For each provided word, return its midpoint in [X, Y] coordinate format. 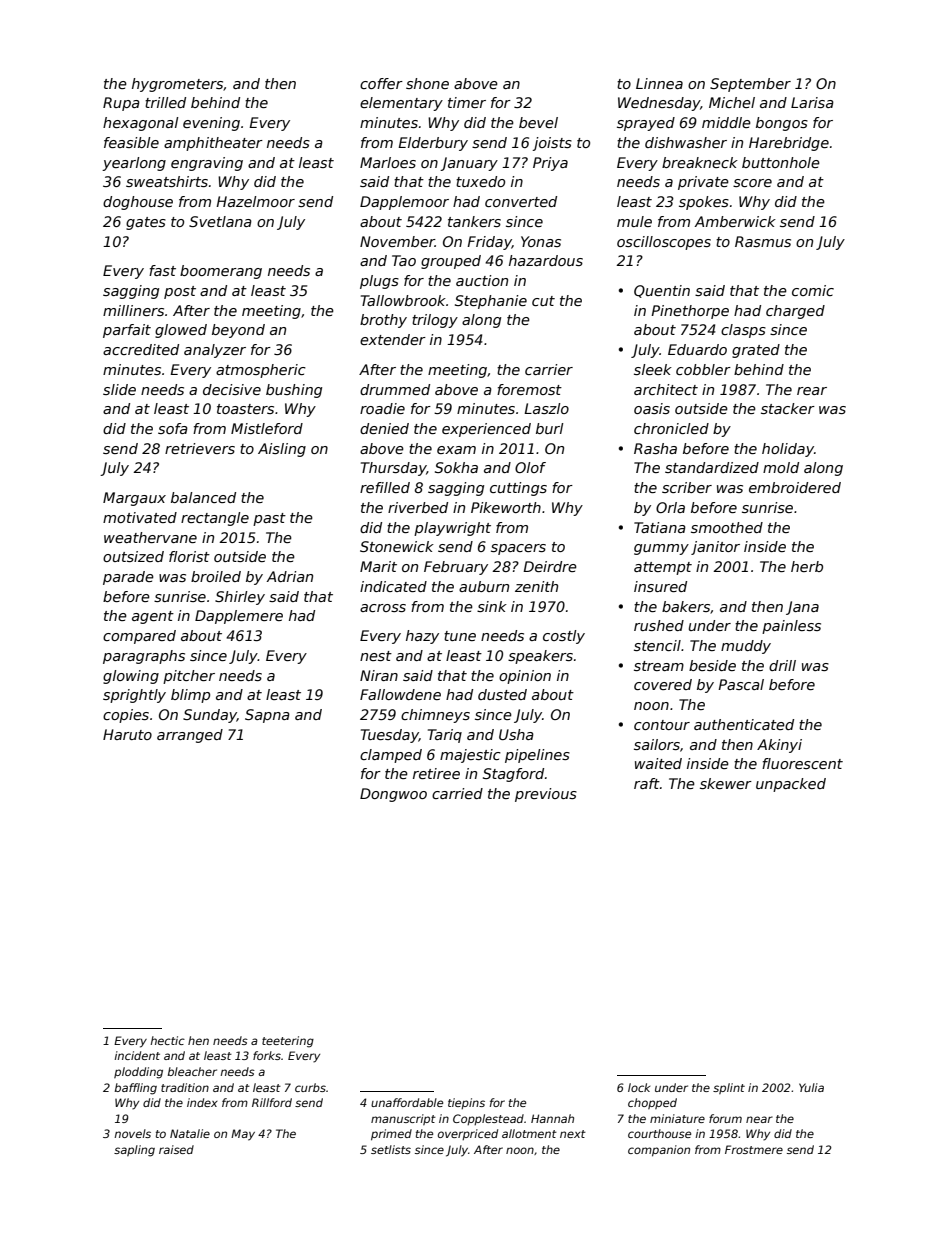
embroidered [795, 487]
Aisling [282, 450]
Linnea [659, 83]
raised [176, 1149]
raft [647, 783]
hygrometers [178, 85]
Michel [732, 102]
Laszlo [546, 408]
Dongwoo [393, 795]
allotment [529, 1133]
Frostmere [754, 1149]
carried [457, 793]
